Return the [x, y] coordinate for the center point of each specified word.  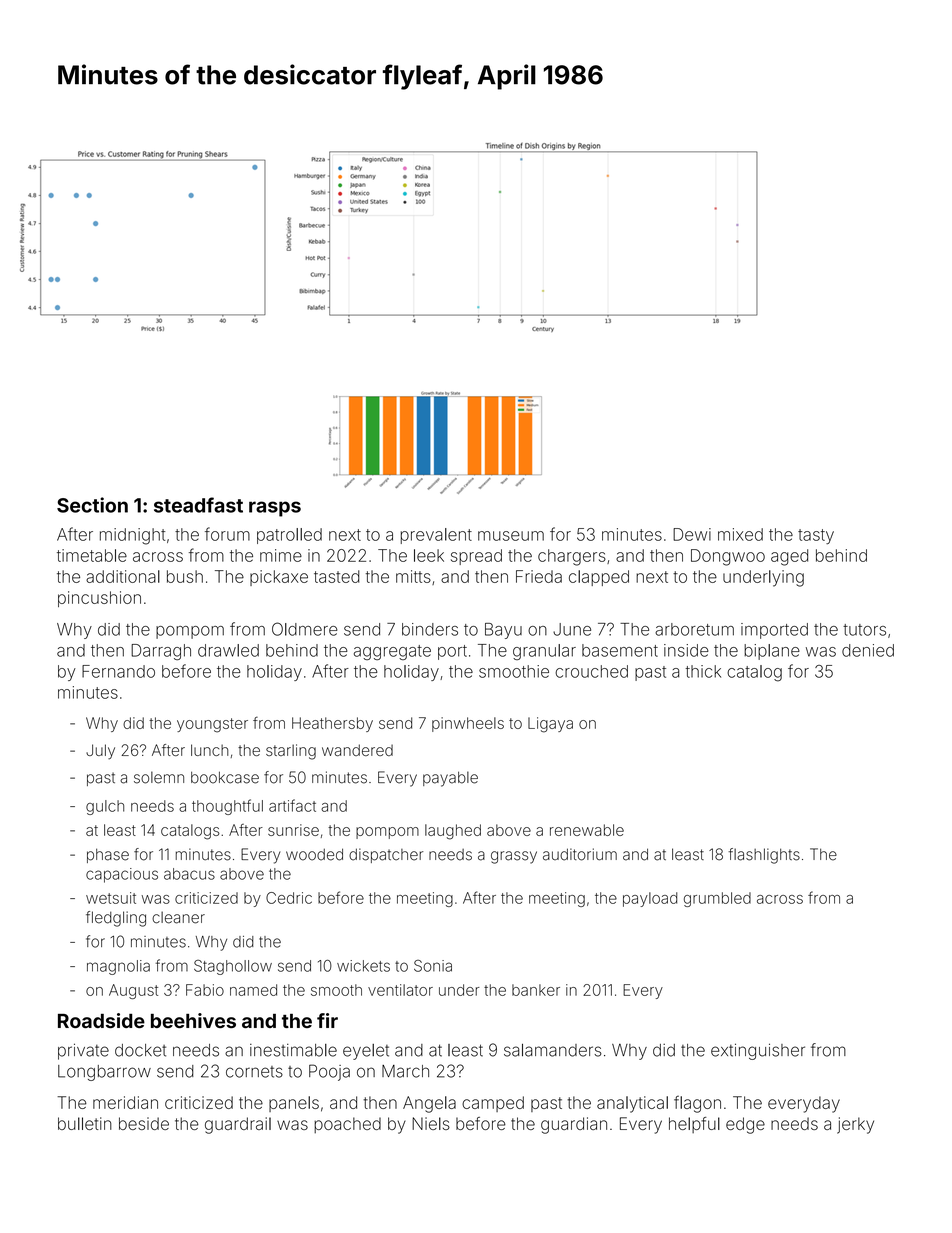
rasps [275, 509]
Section [92, 505]
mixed [740, 534]
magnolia [118, 967]
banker [536, 990]
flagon [697, 1104]
